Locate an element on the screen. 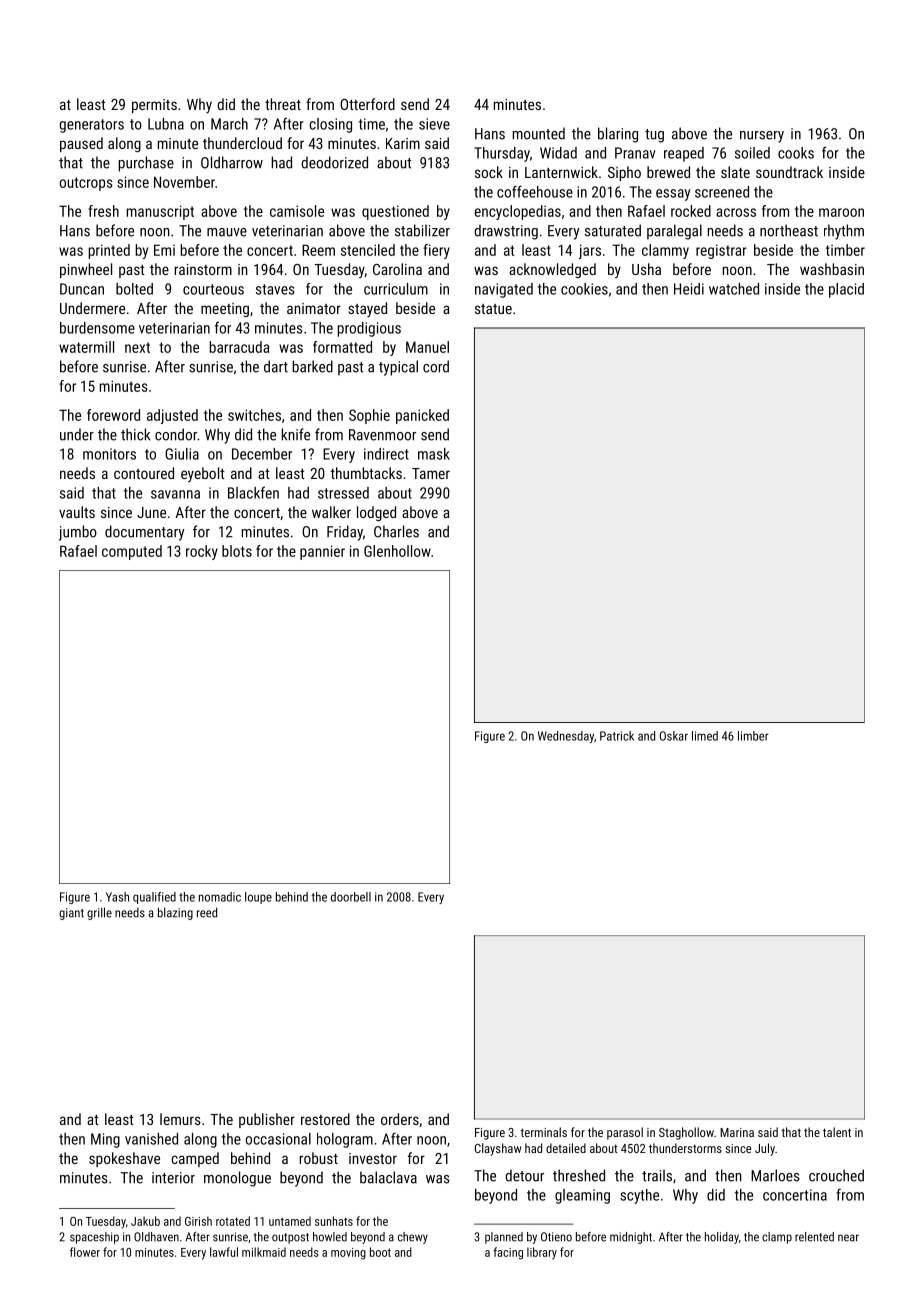 The width and height of the screenshot is (924, 1308). tug is located at coordinates (654, 136).
